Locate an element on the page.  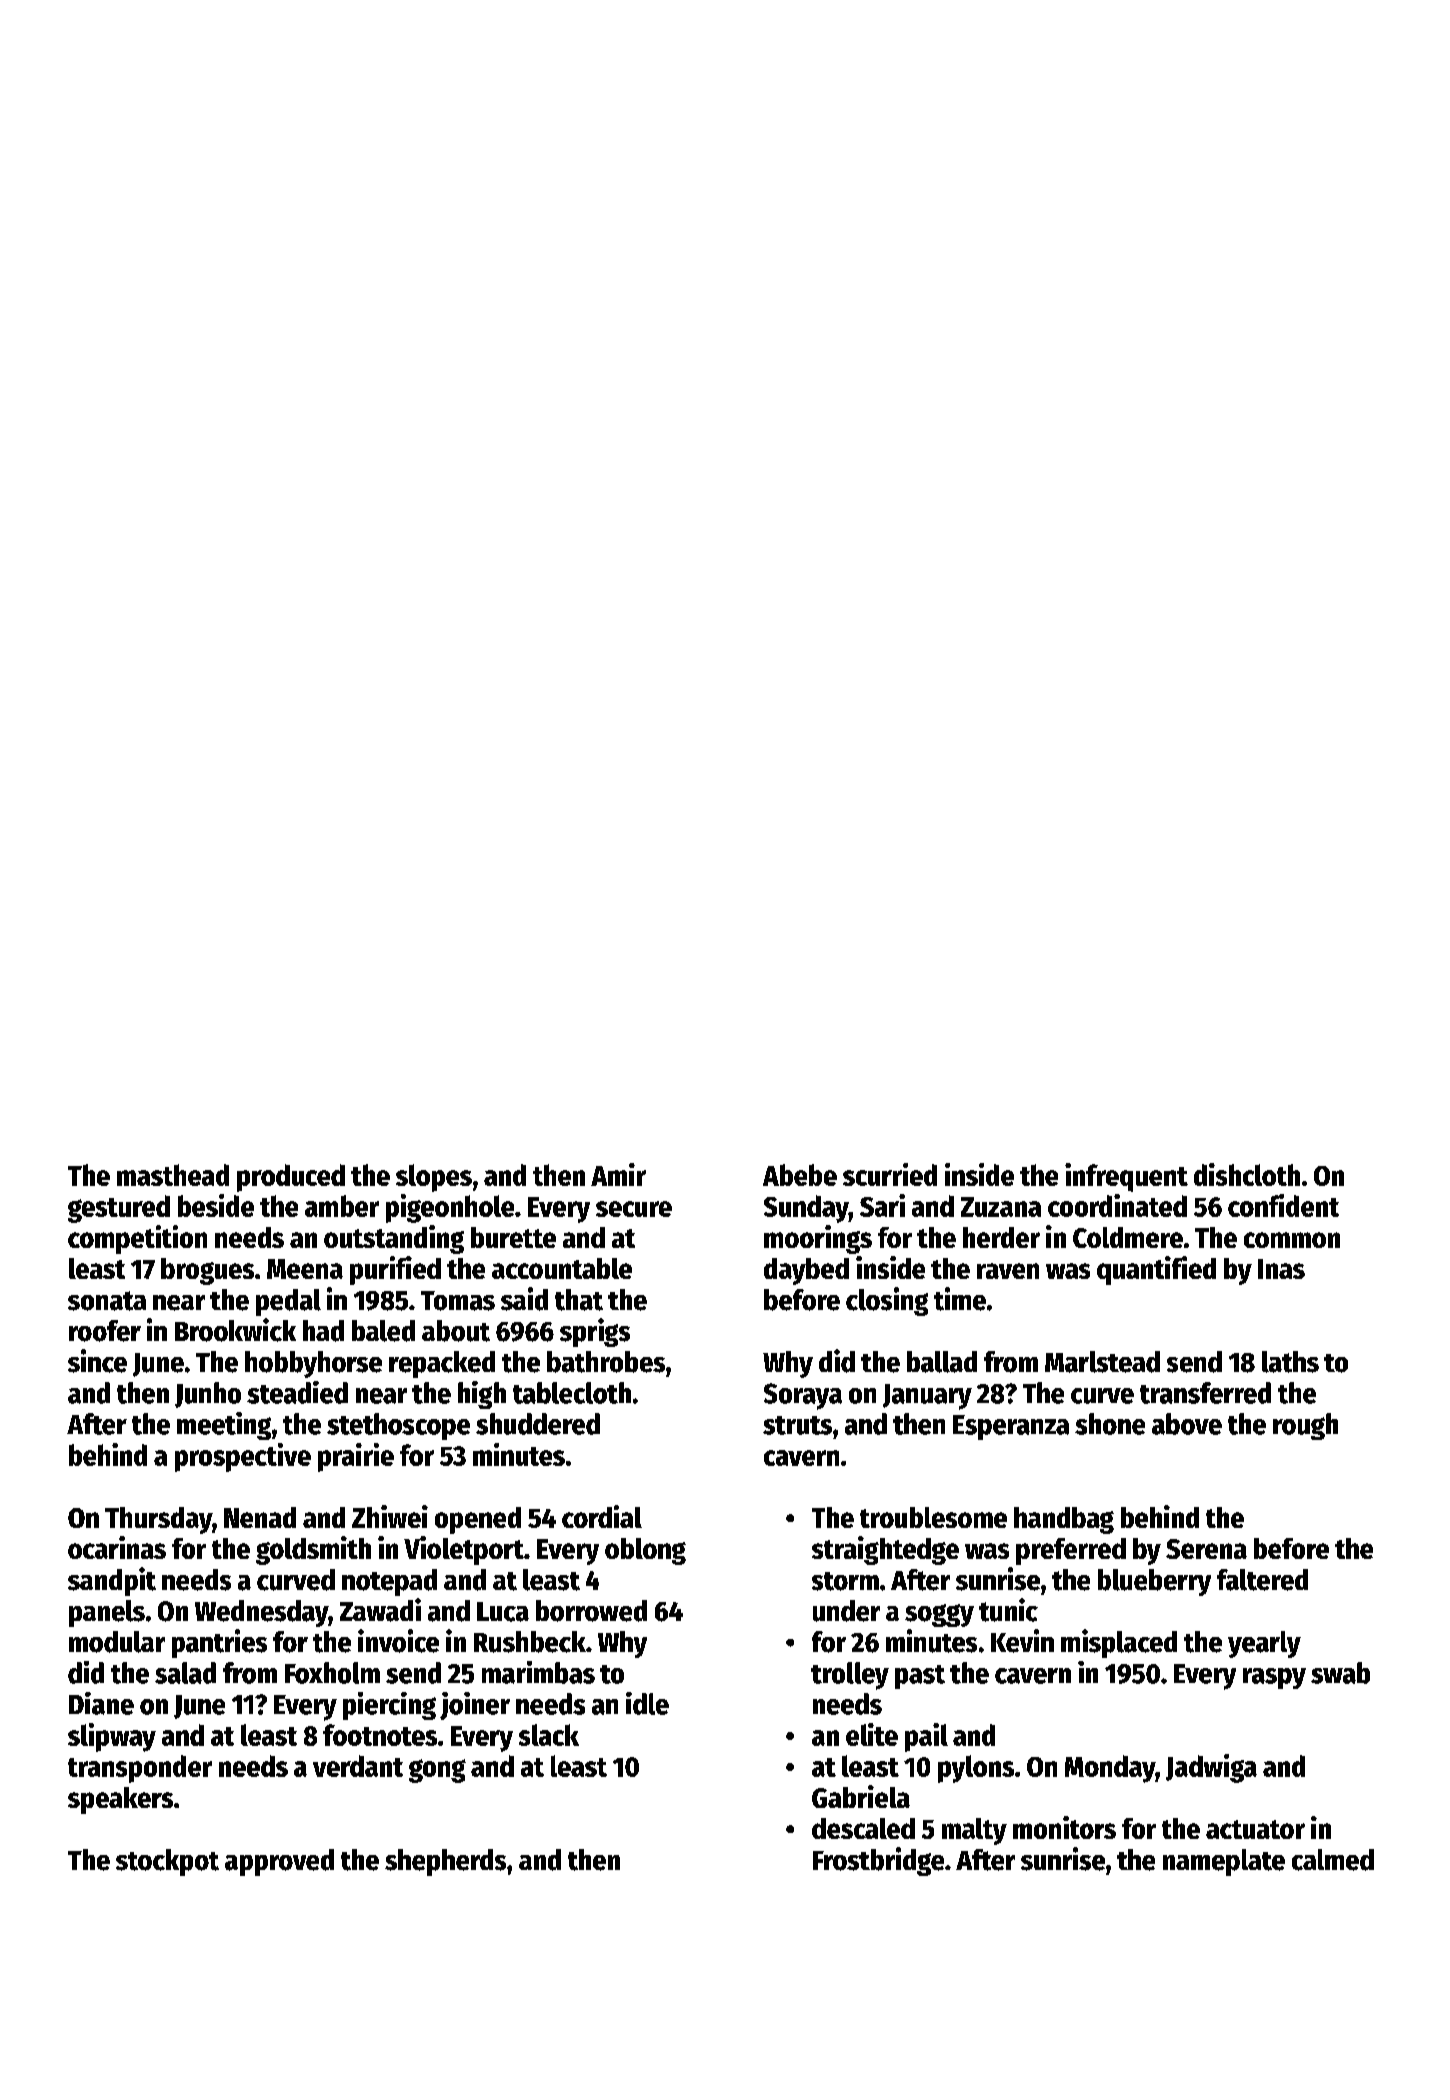
meeting is located at coordinates (224, 1426).
